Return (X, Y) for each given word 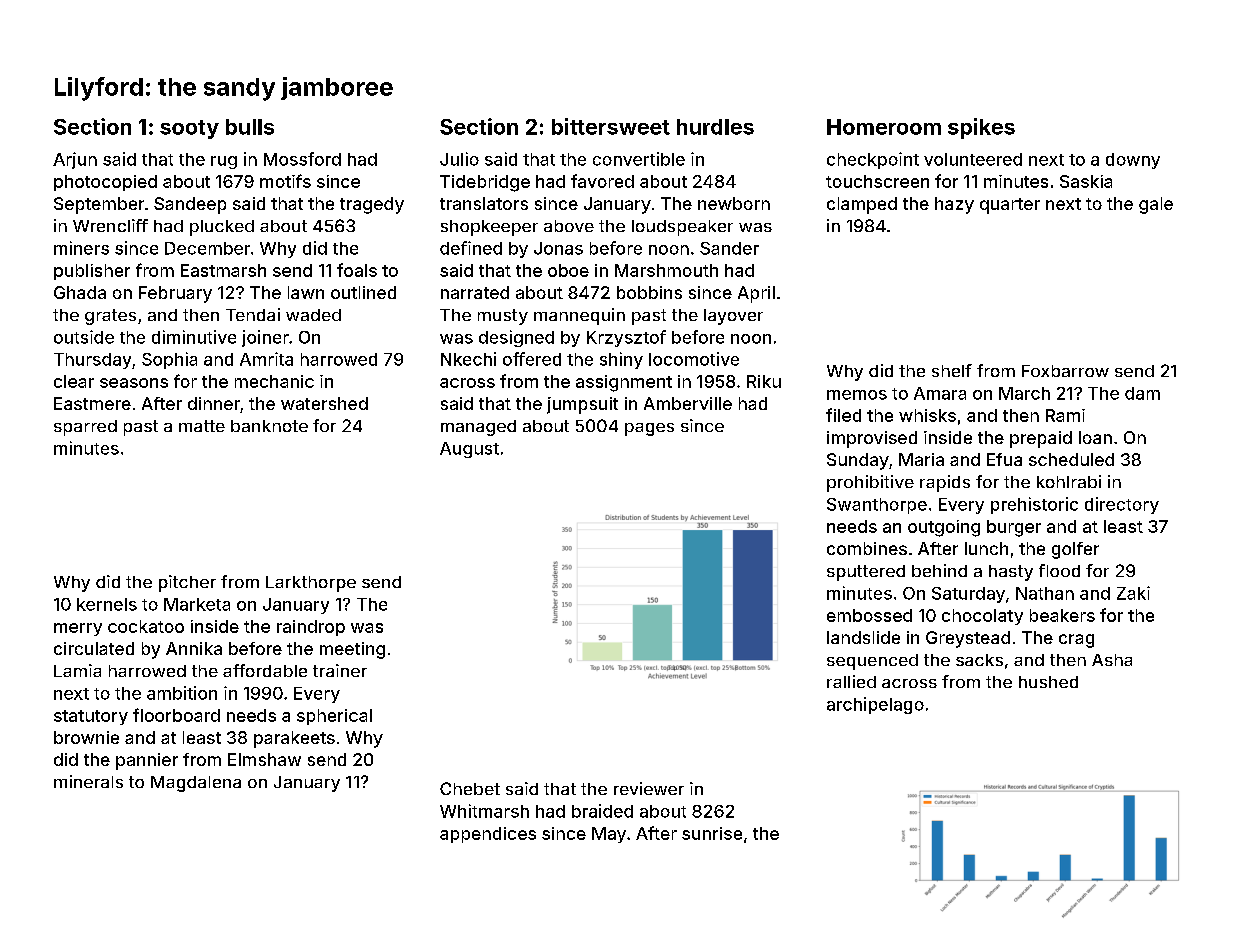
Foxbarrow (1065, 371)
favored (602, 181)
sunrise (712, 833)
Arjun (75, 160)
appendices (488, 835)
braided (602, 811)
